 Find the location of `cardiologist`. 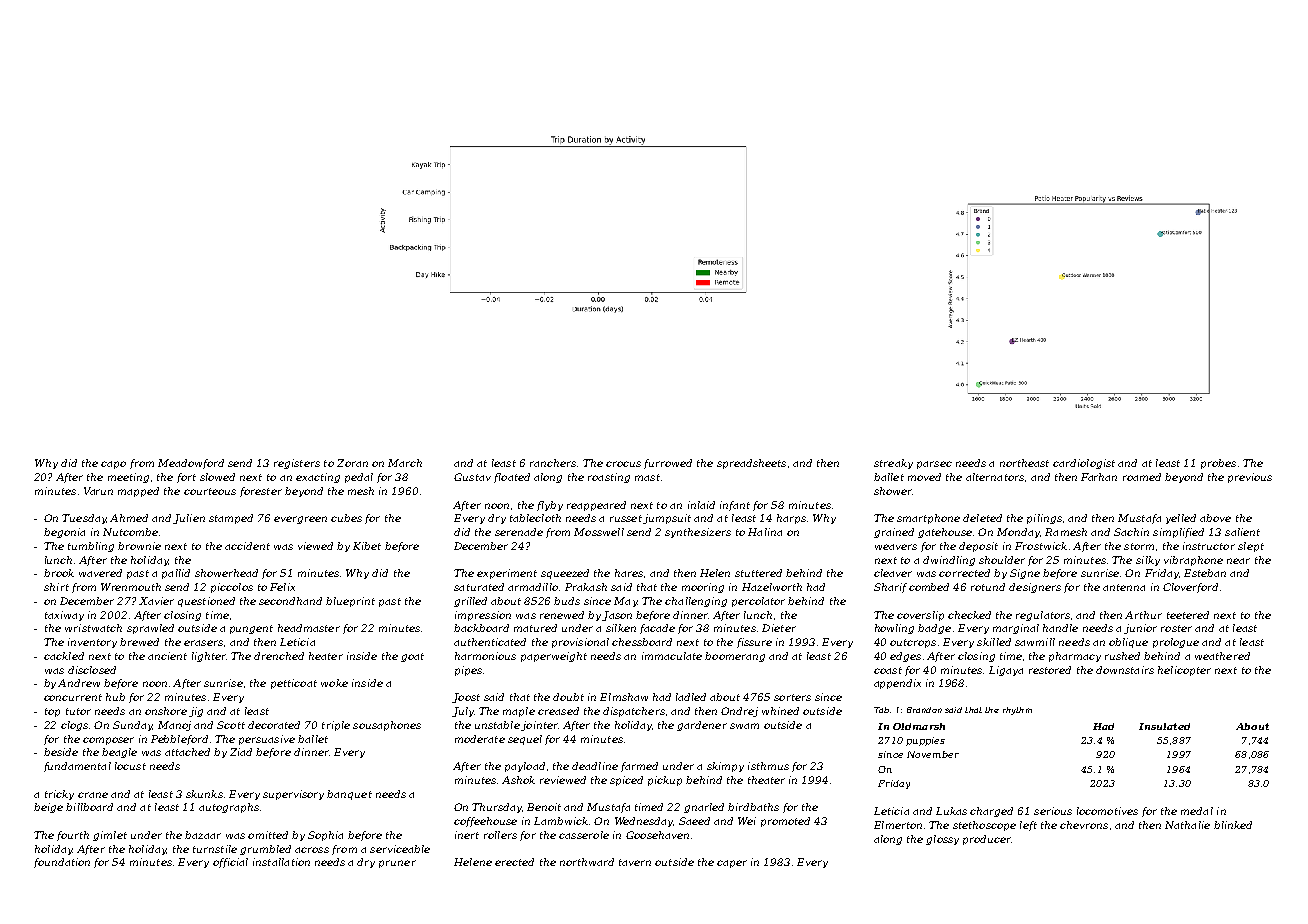

cardiologist is located at coordinates (1084, 464).
